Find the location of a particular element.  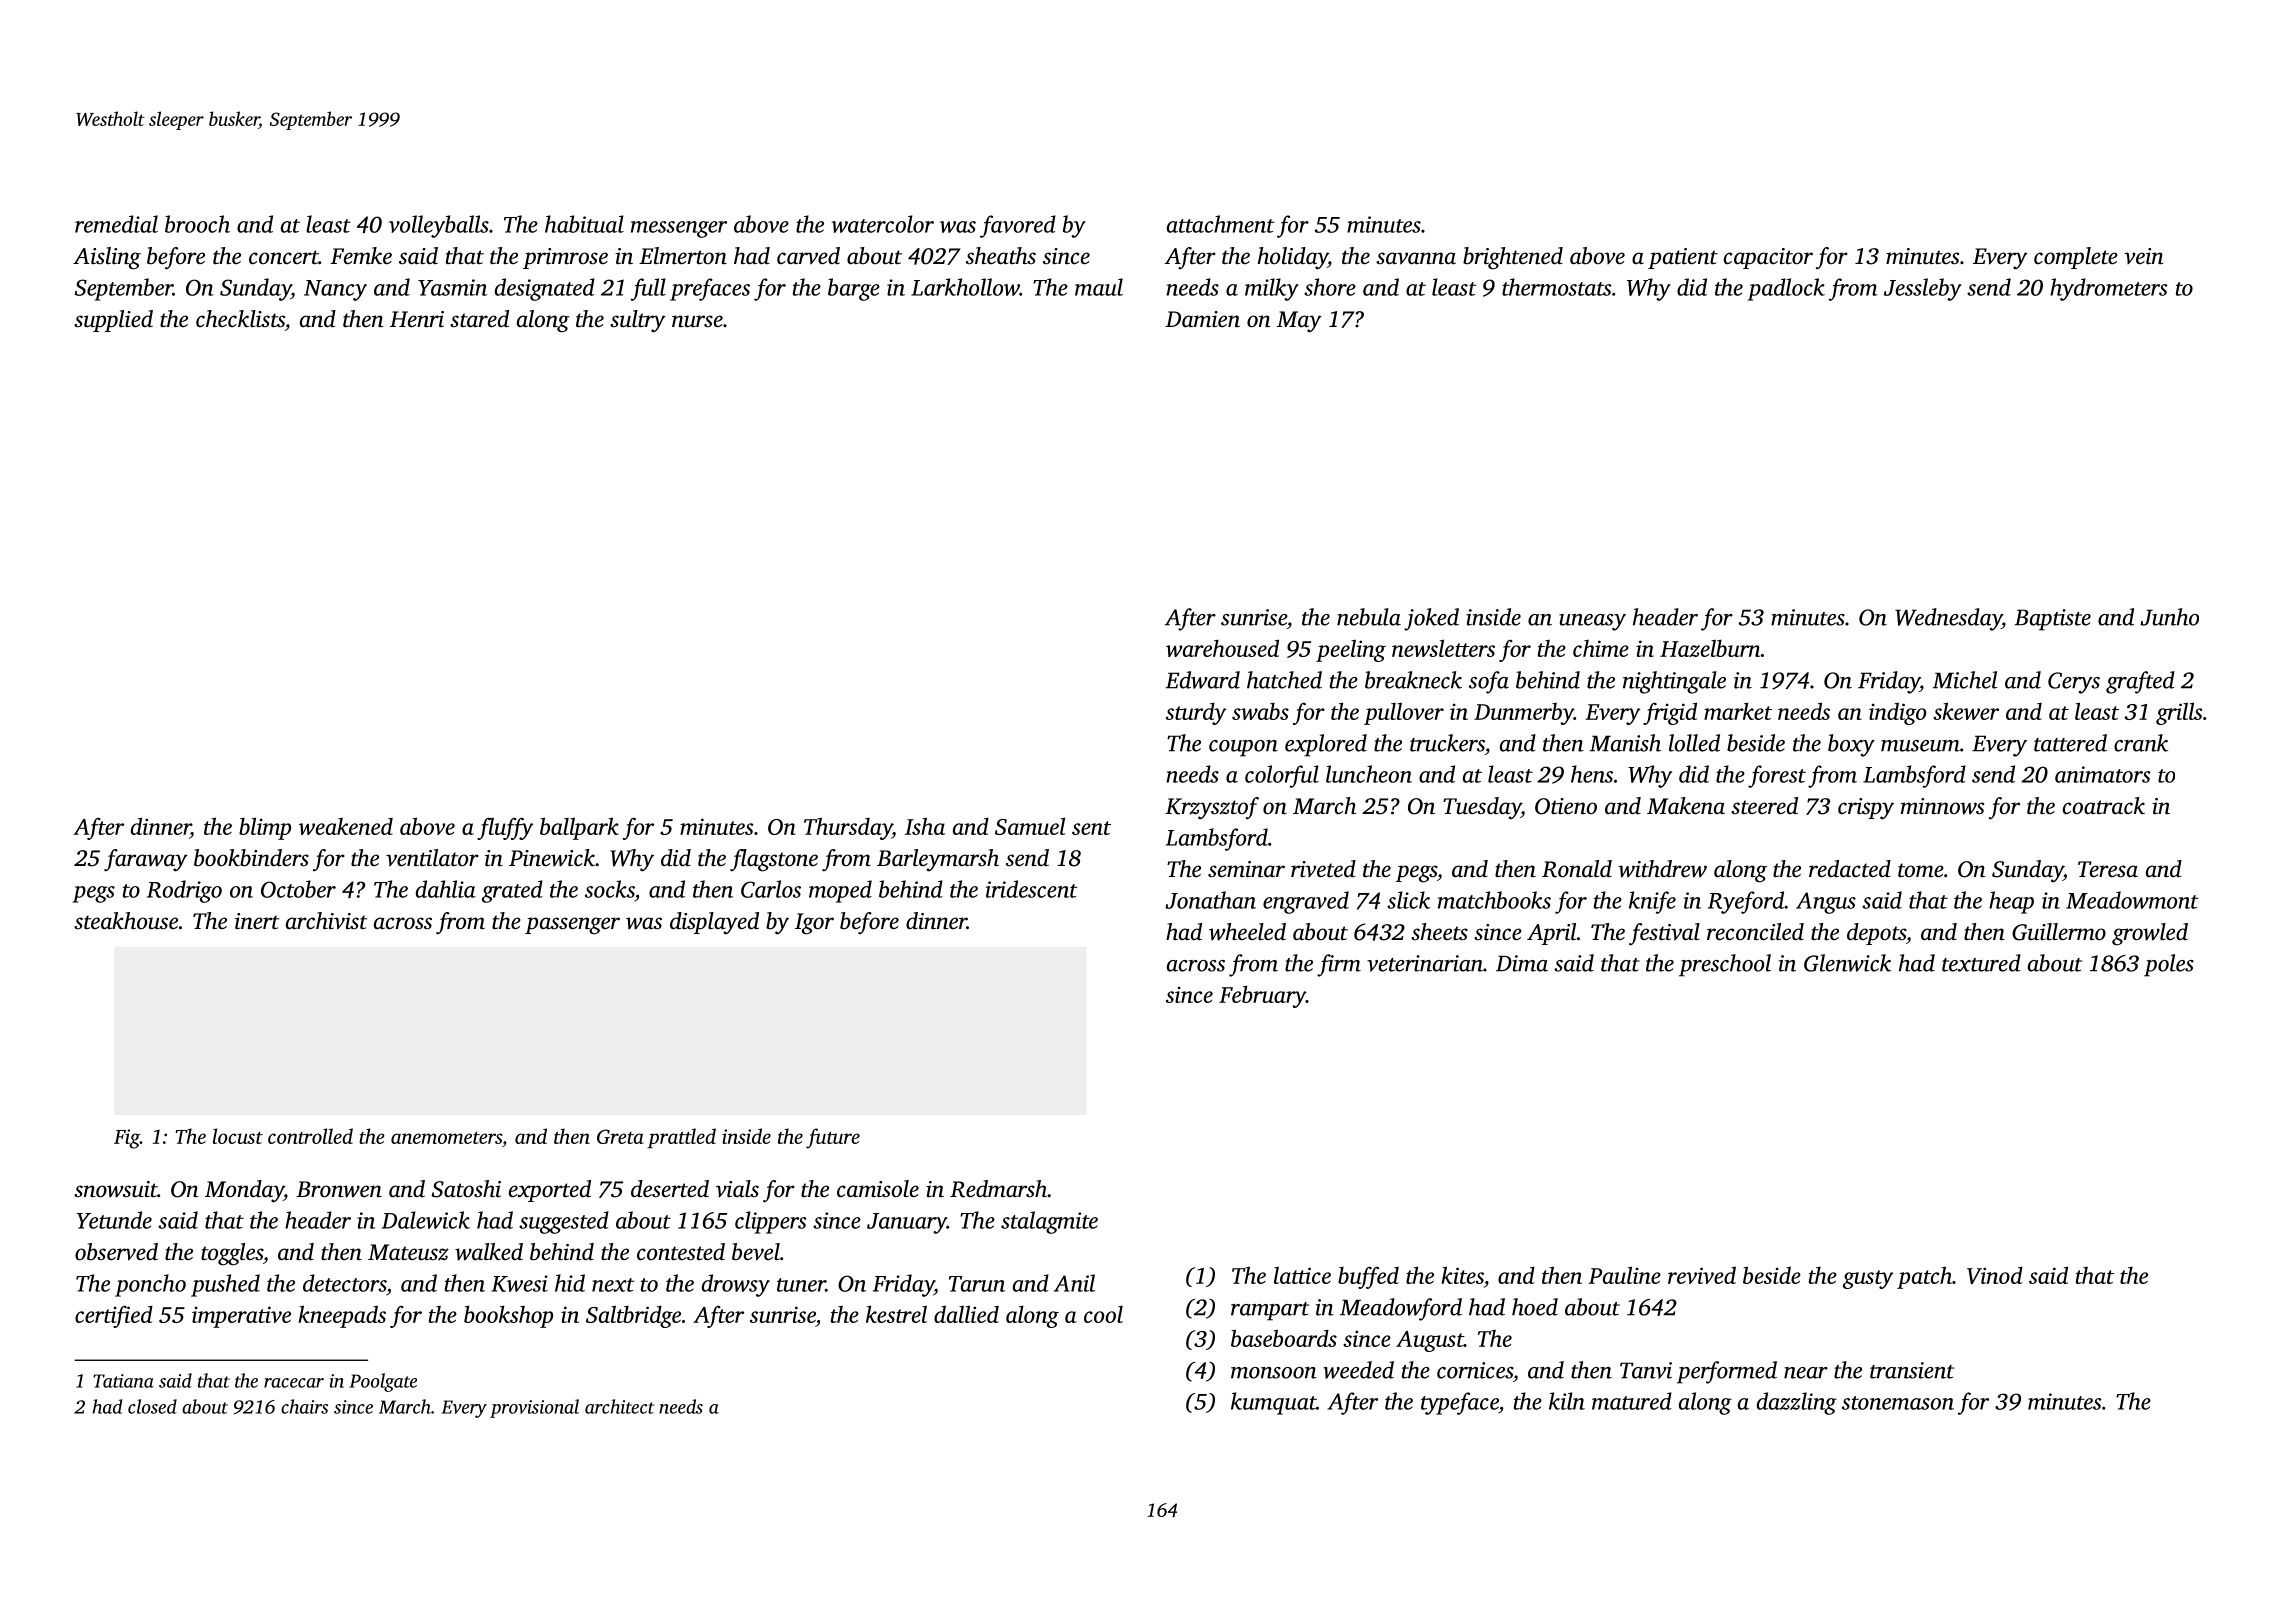

blimp is located at coordinates (265, 828).
